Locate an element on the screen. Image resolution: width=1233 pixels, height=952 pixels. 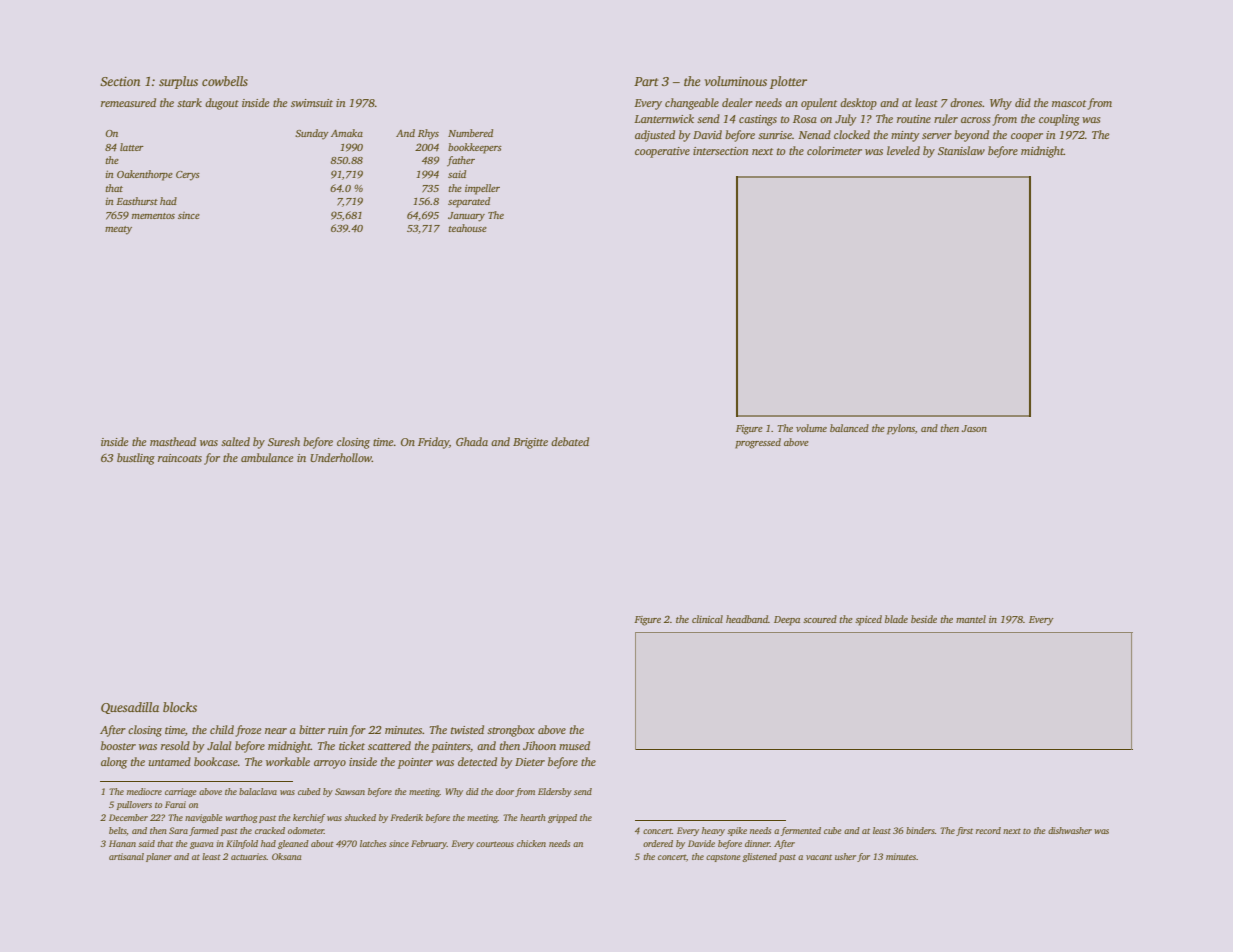
planer is located at coordinates (159, 857).
